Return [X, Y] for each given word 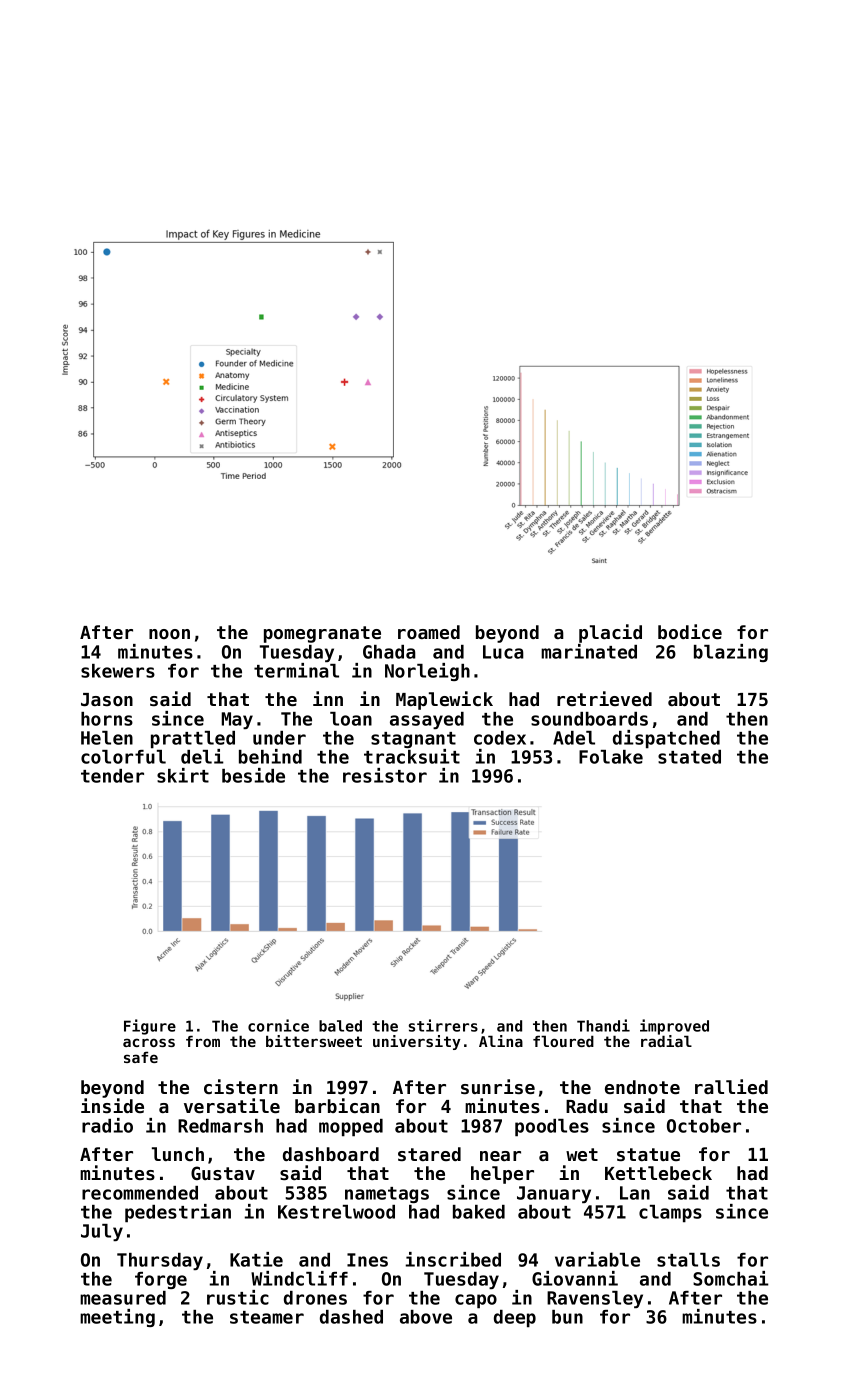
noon [169, 634]
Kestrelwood [336, 1212]
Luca [503, 652]
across [149, 1042]
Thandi [603, 1025]
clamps [670, 1214]
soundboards [589, 719]
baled [340, 1026]
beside [253, 775]
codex [500, 738]
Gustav [223, 1173]
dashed [351, 1317]
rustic [238, 1297]
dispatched [666, 739]
